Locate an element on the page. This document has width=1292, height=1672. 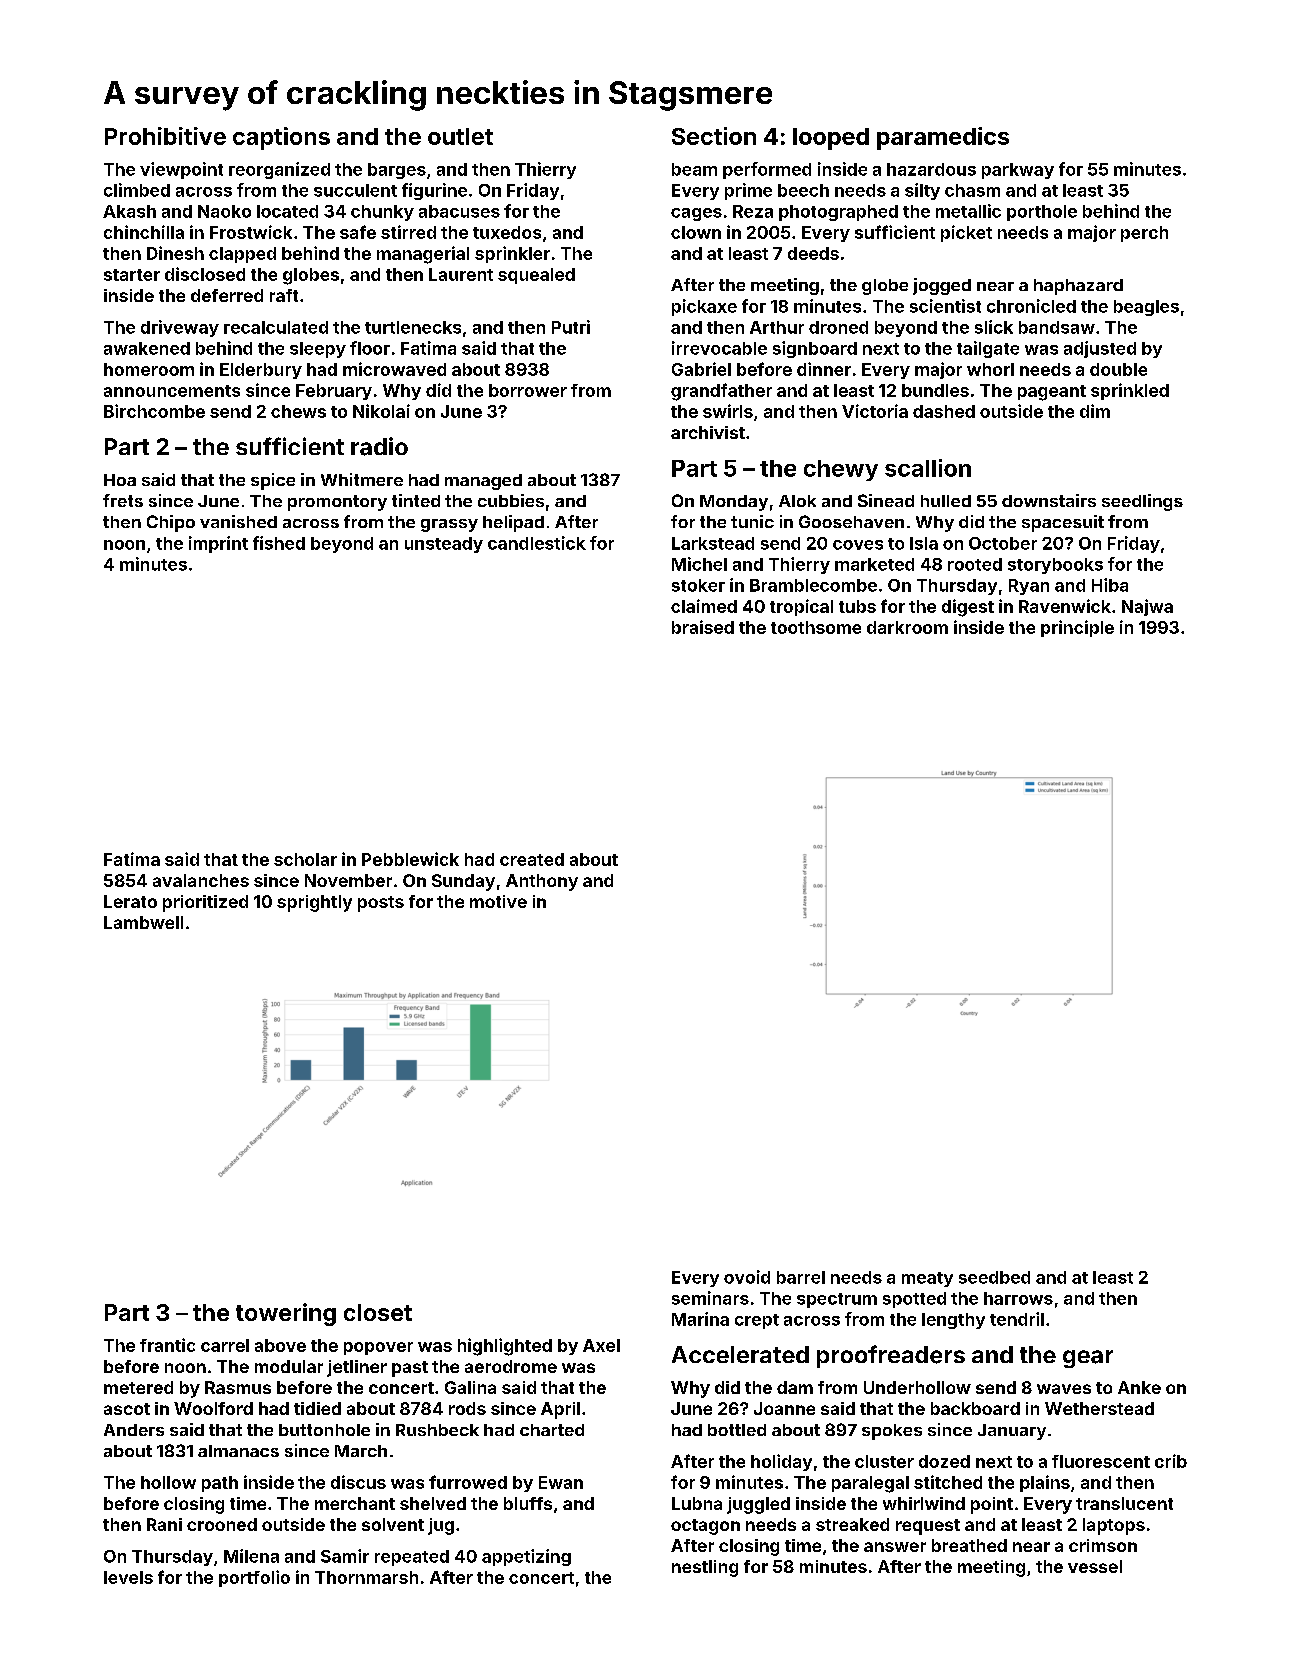
outlet is located at coordinates (460, 136).
